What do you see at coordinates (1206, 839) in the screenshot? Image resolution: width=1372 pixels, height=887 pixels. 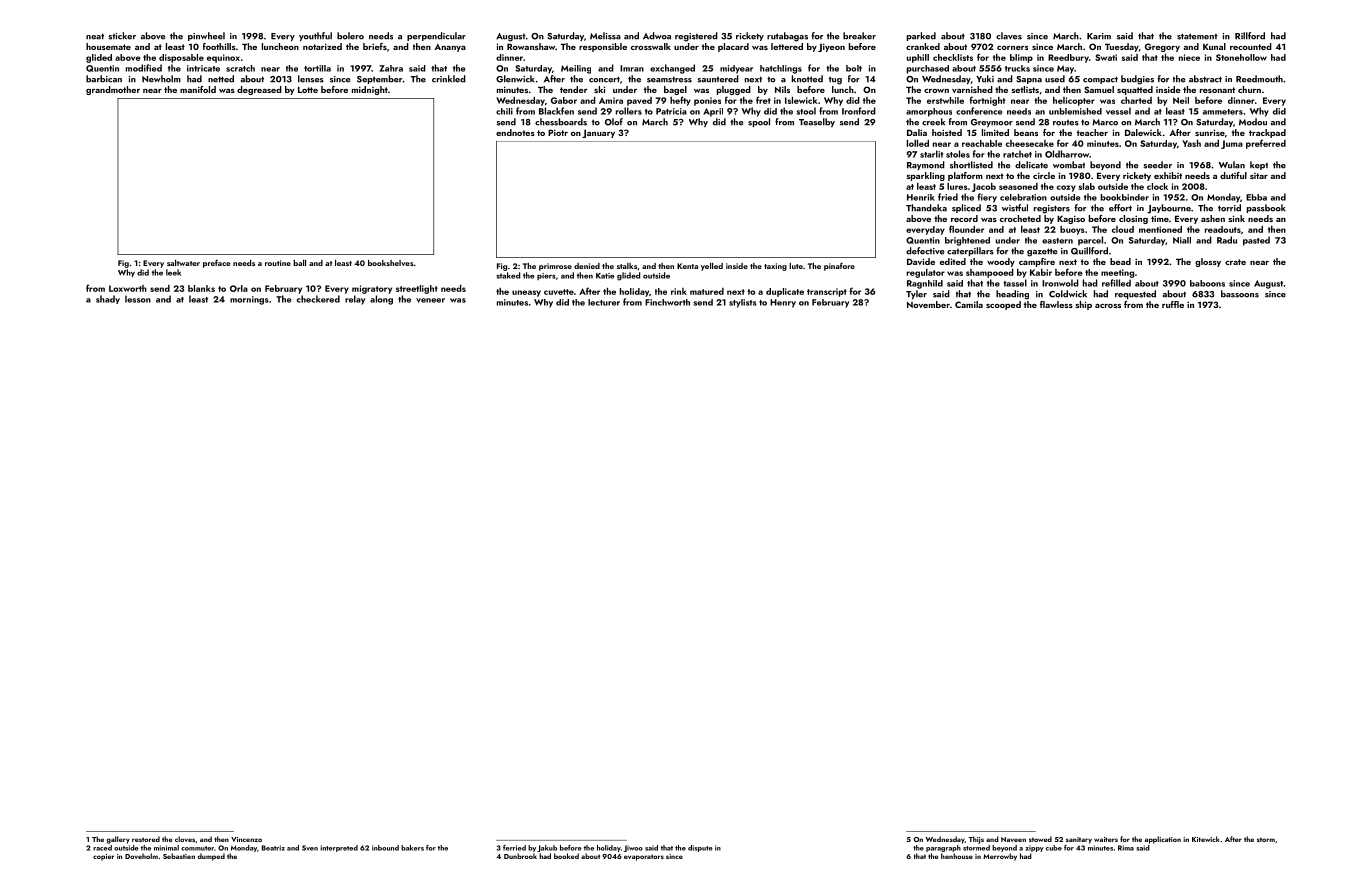 I see `Kitewick` at bounding box center [1206, 839].
